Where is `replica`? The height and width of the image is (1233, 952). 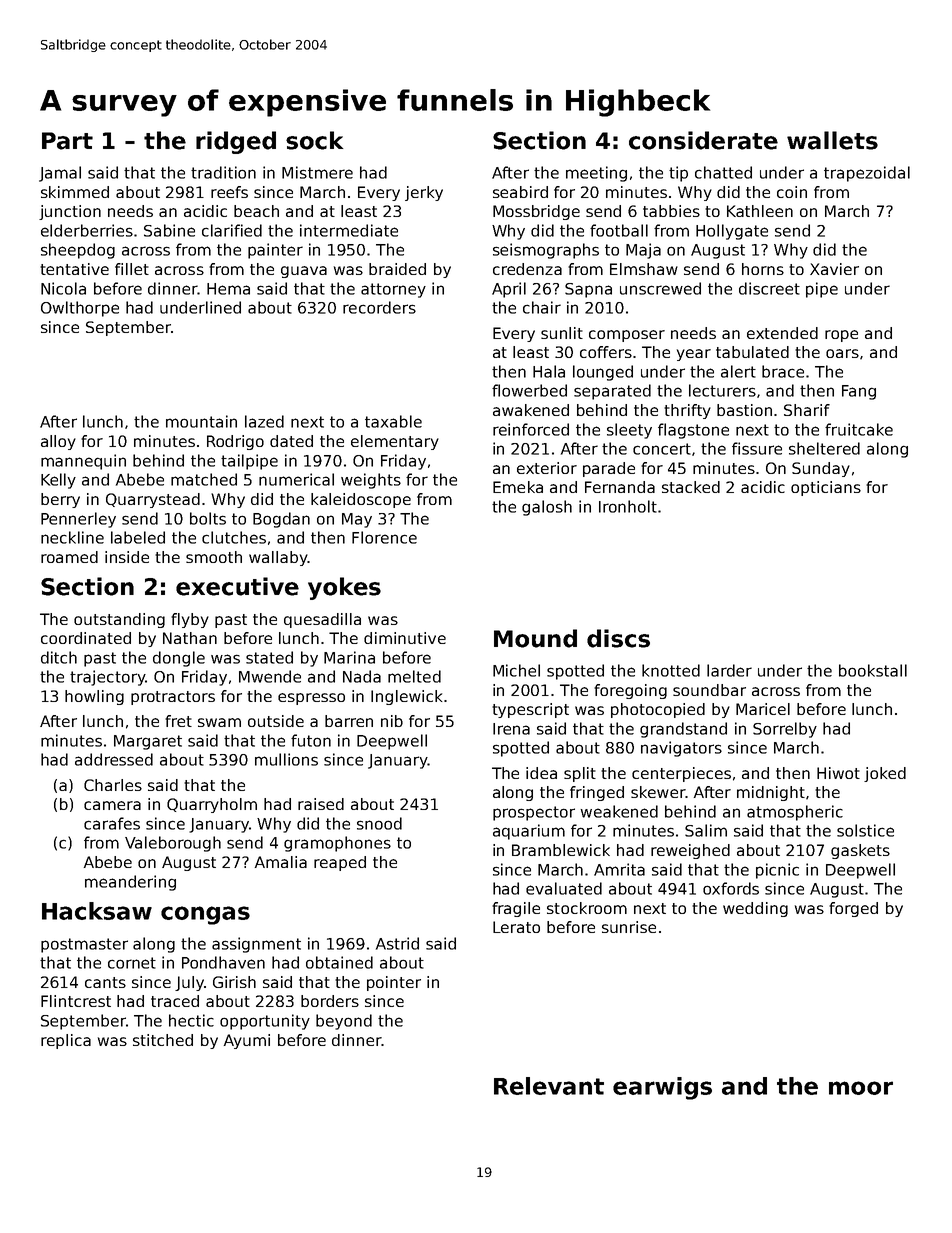
replica is located at coordinates (66, 1041).
